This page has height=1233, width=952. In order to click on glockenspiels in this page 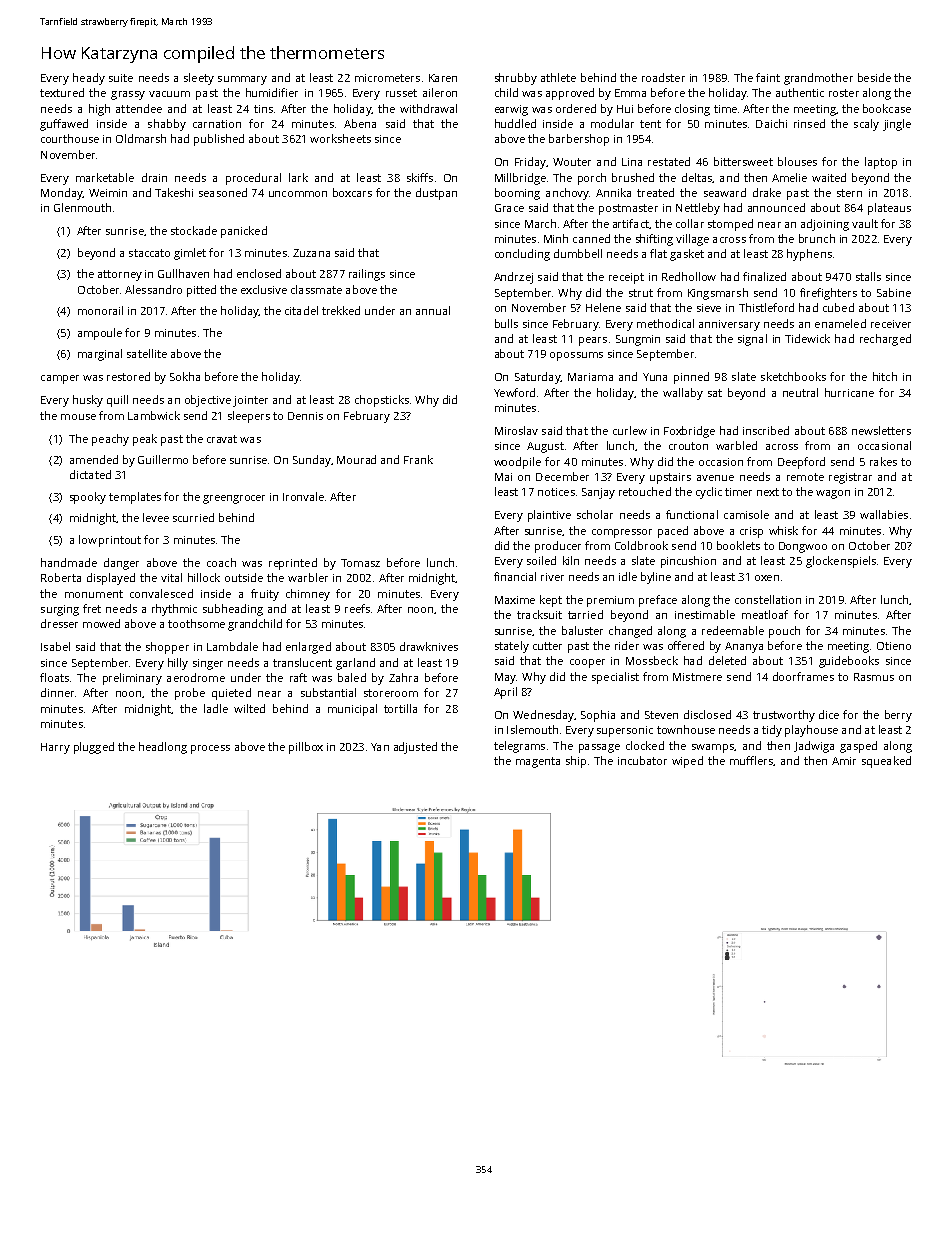, I will do `click(841, 562)`.
